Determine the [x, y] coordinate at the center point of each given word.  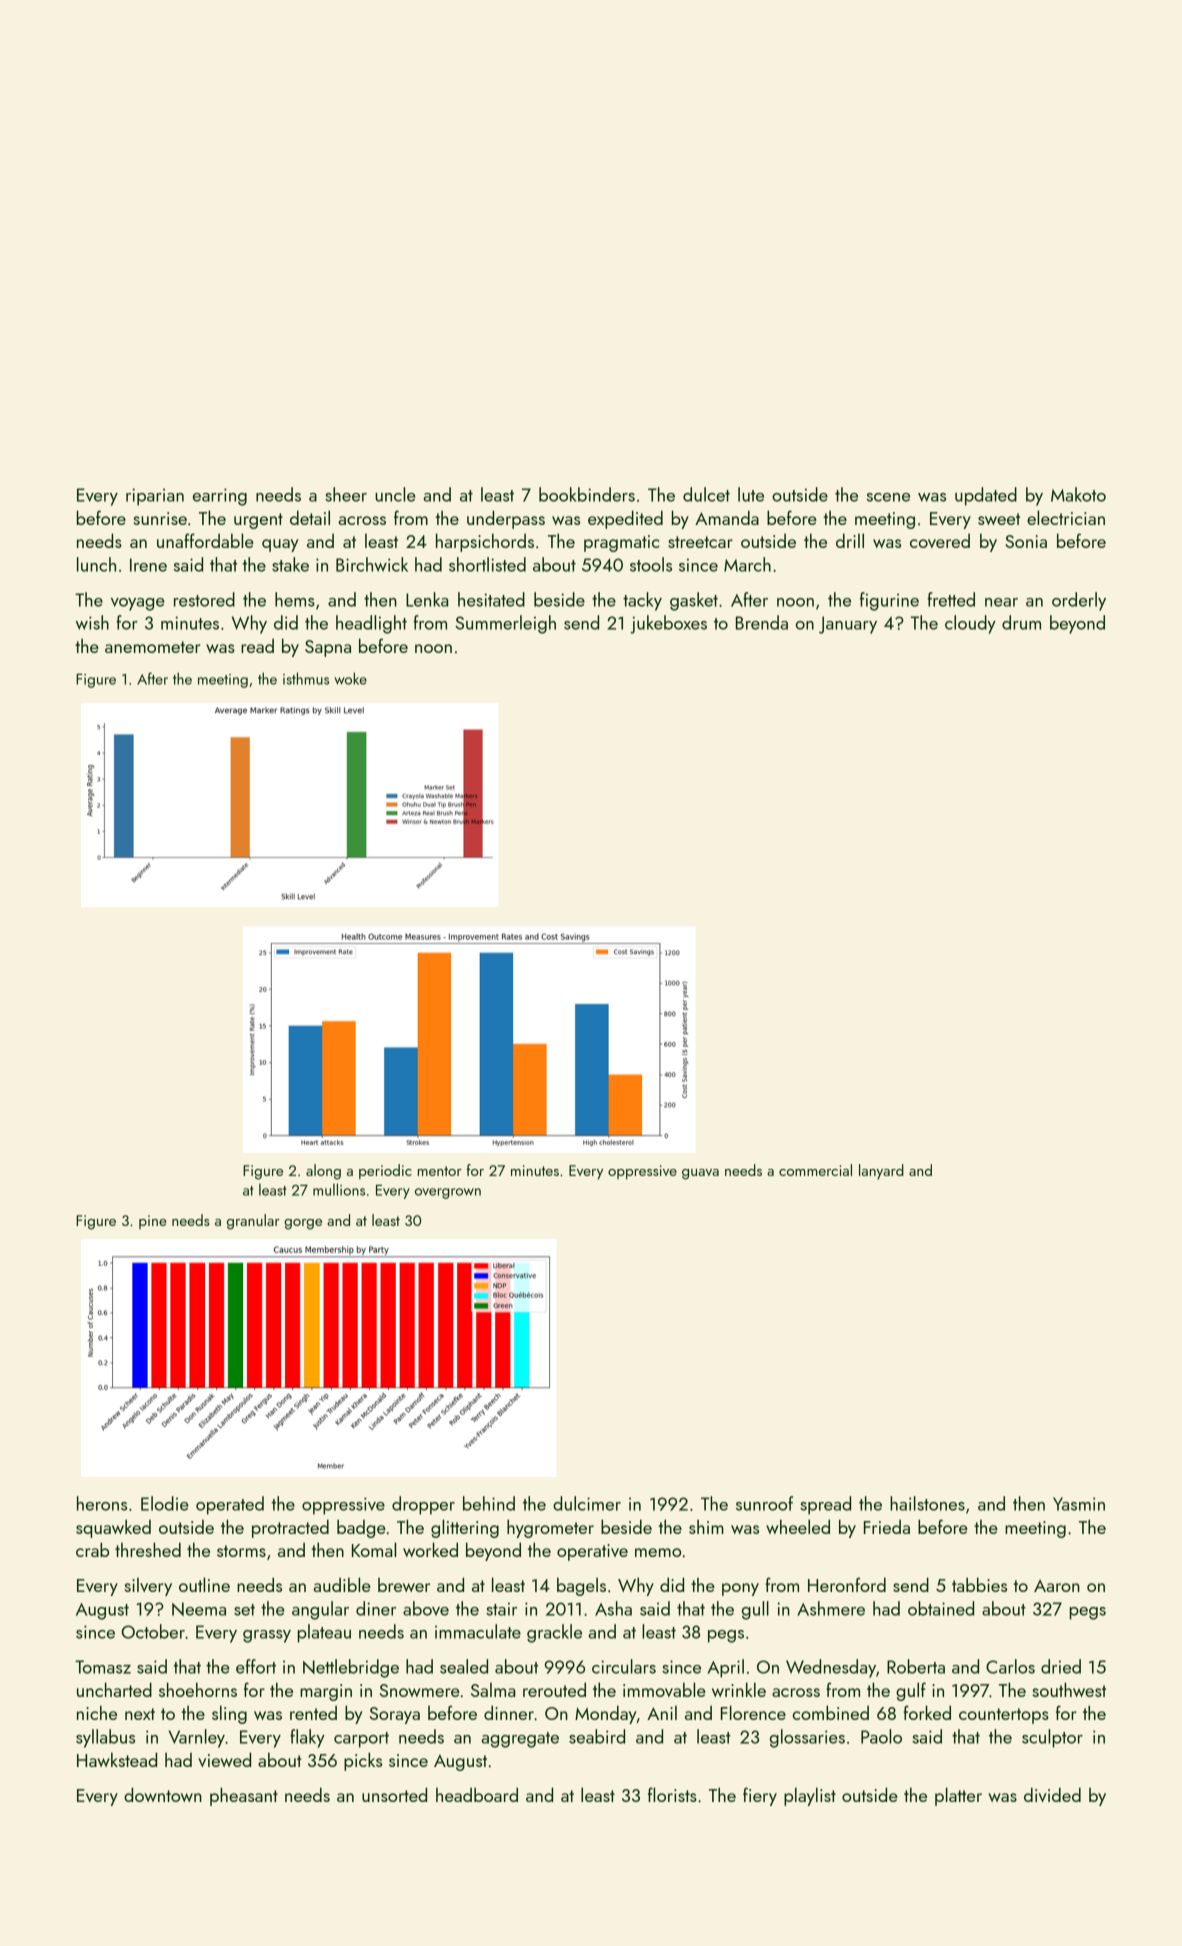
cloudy [970, 624]
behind [489, 1503]
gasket [694, 601]
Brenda [762, 622]
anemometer [153, 647]
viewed [224, 1759]
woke [350, 678]
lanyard [881, 1171]
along [323, 1172]
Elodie [165, 1503]
